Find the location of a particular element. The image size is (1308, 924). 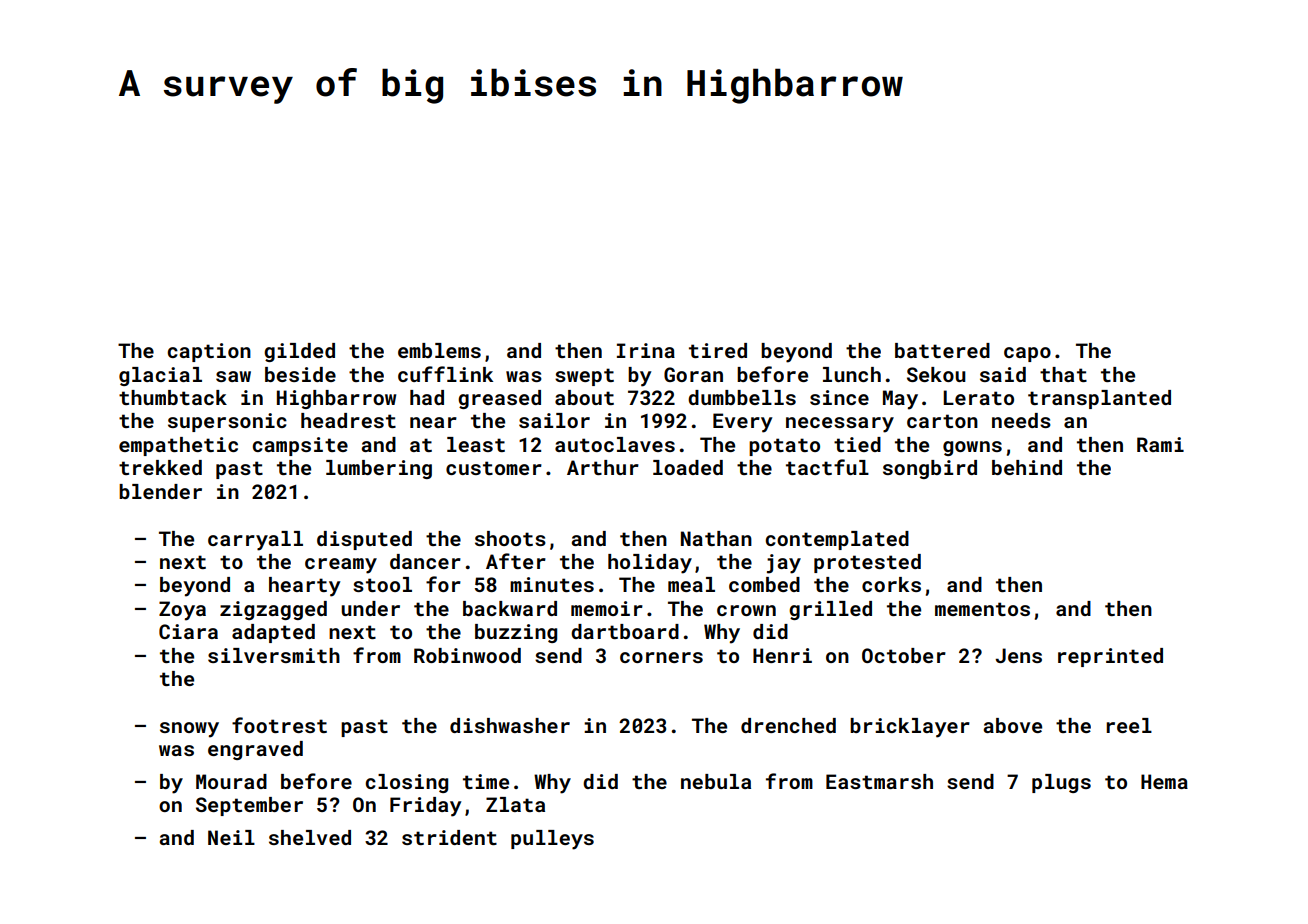

shoots is located at coordinates (510, 538).
